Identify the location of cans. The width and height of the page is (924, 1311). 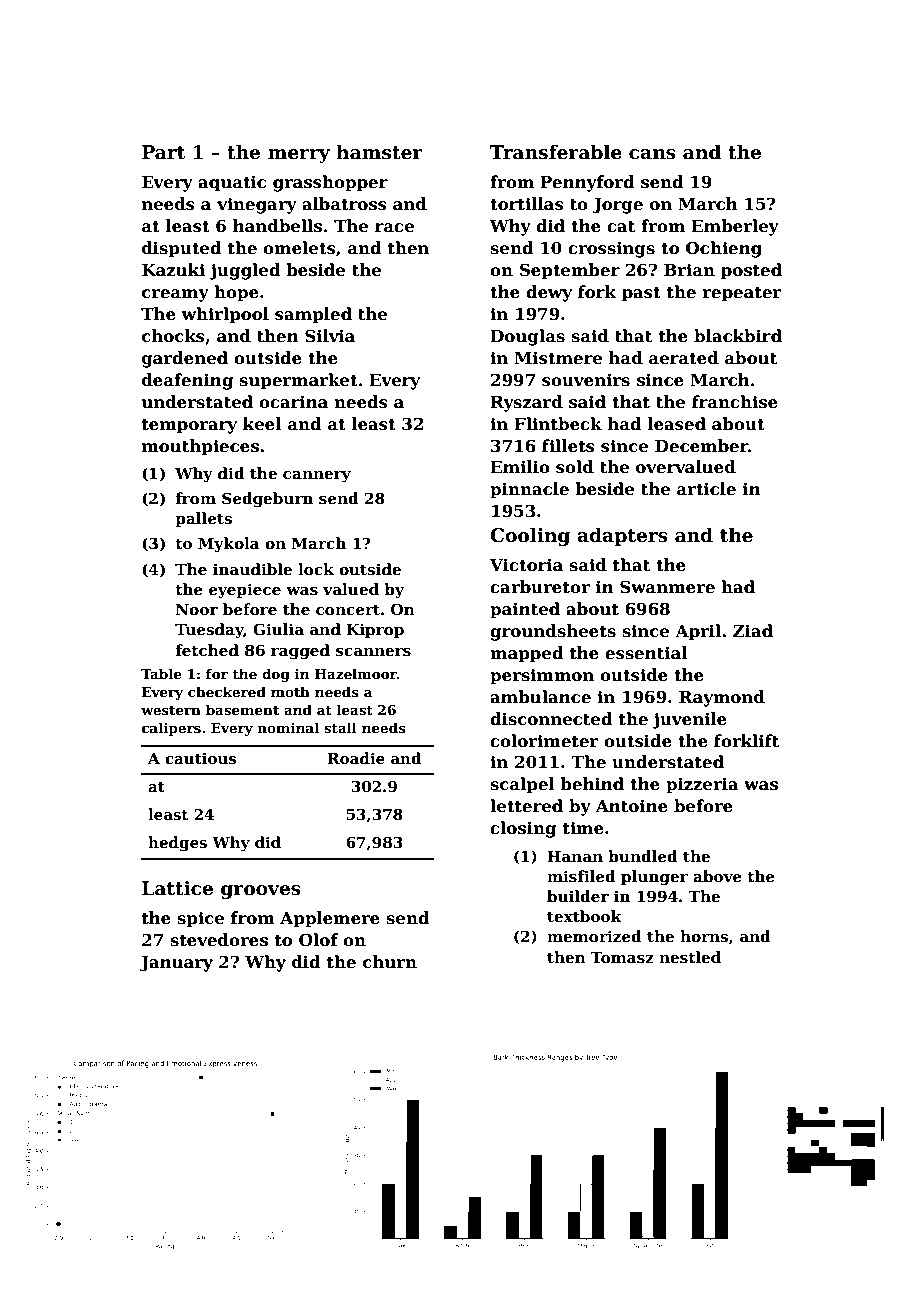
(652, 154).
